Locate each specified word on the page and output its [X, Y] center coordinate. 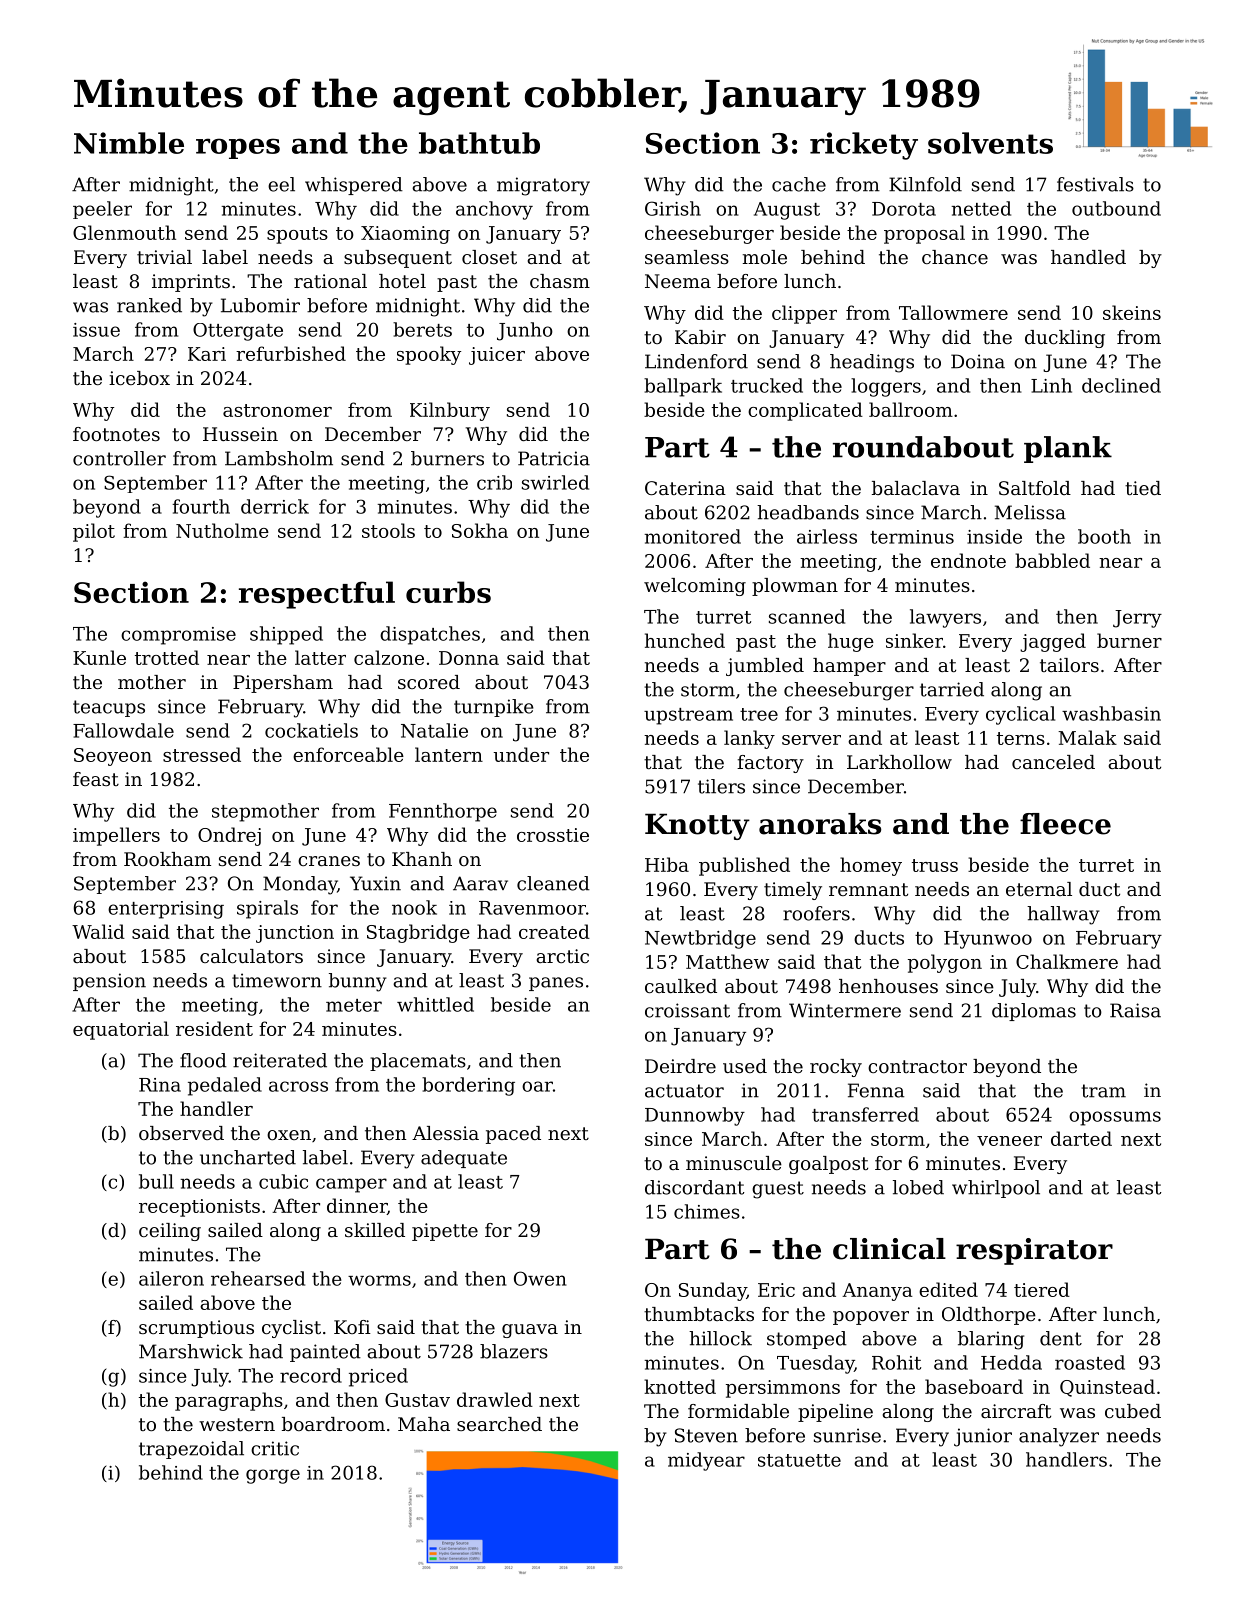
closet [489, 257]
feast [96, 779]
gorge [273, 1476]
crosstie [553, 835]
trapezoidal [191, 1450]
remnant [868, 889]
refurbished [291, 353]
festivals [1095, 184]
